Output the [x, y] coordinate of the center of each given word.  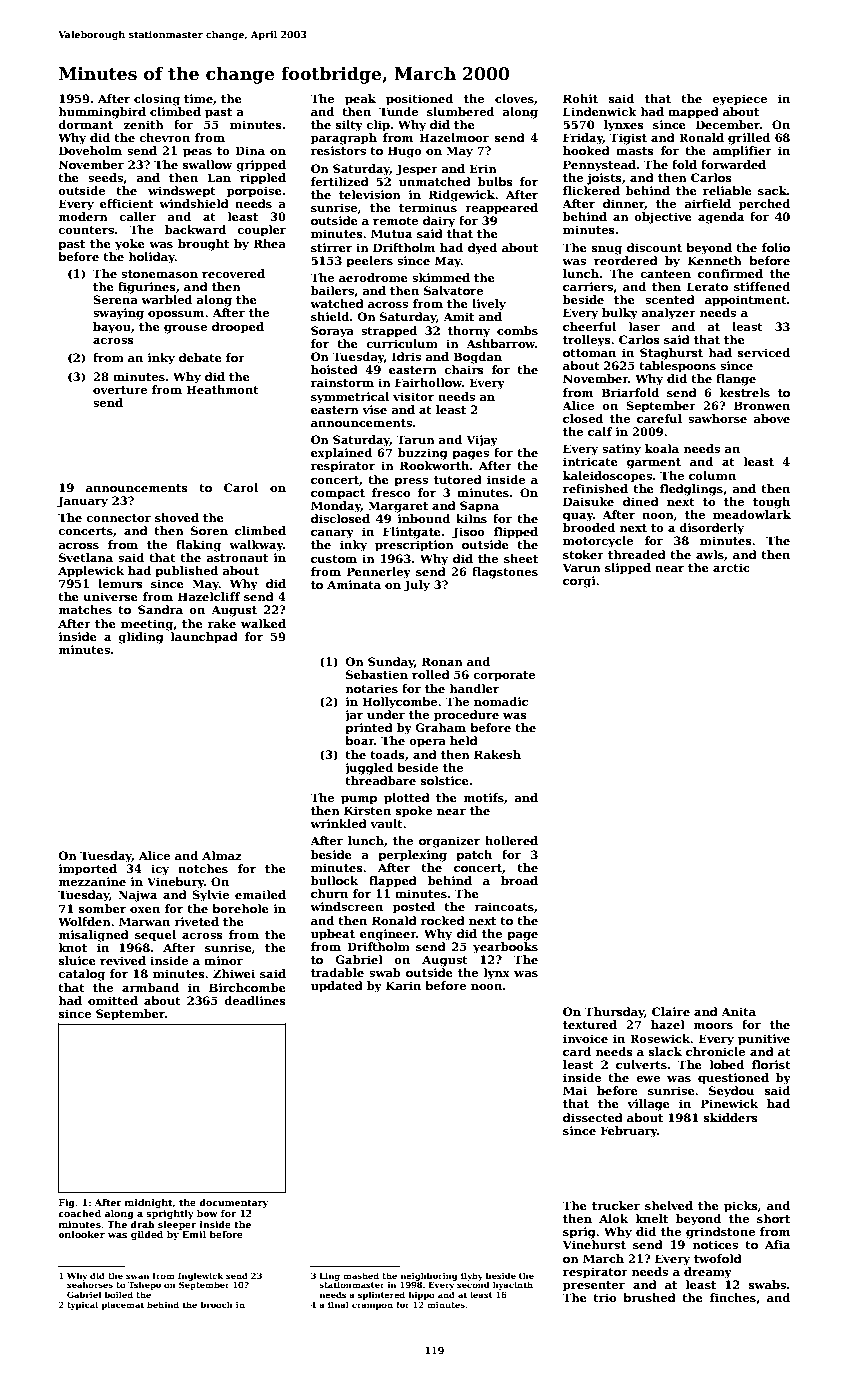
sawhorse [717, 418]
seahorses [90, 1284]
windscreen [346, 906]
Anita [738, 1011]
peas [197, 153]
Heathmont [222, 389]
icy [160, 870]
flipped [515, 533]
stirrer [331, 247]
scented [670, 299]
